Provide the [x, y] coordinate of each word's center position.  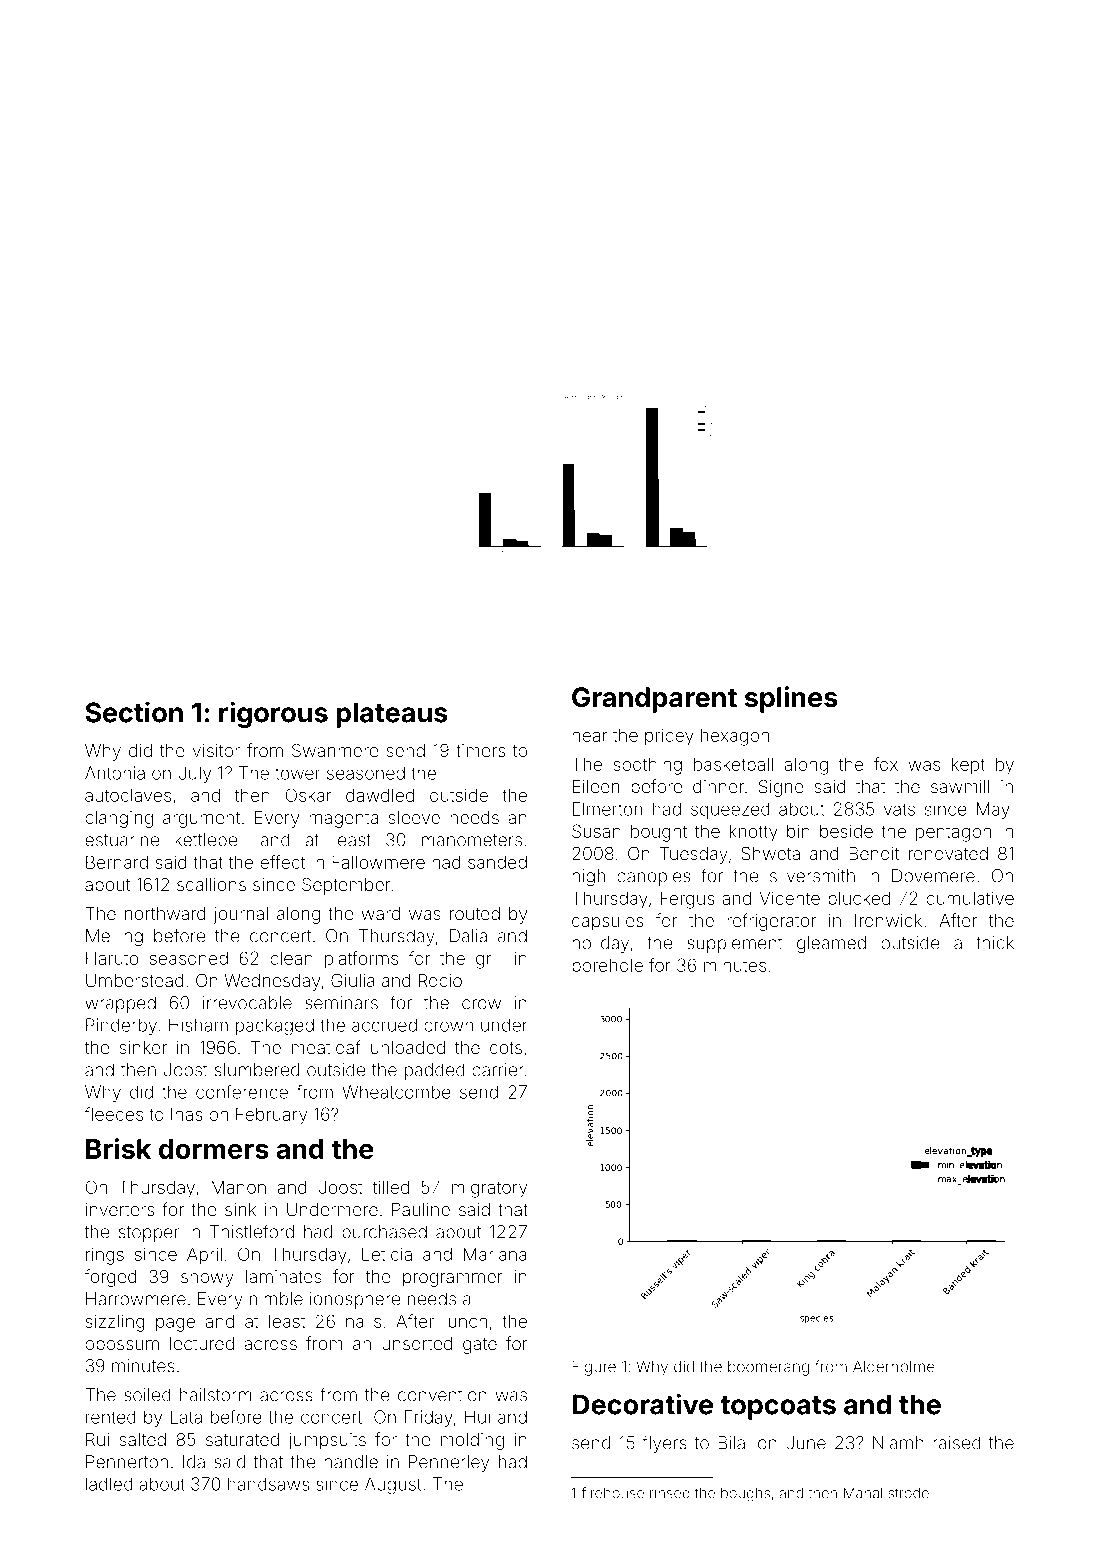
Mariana [495, 1254]
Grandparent [654, 700]
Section [134, 712]
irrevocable [247, 1003]
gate [480, 1346]
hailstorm [216, 1395]
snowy [207, 1280]
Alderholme [894, 1367]
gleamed [831, 944]
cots [506, 1048]
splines [791, 699]
